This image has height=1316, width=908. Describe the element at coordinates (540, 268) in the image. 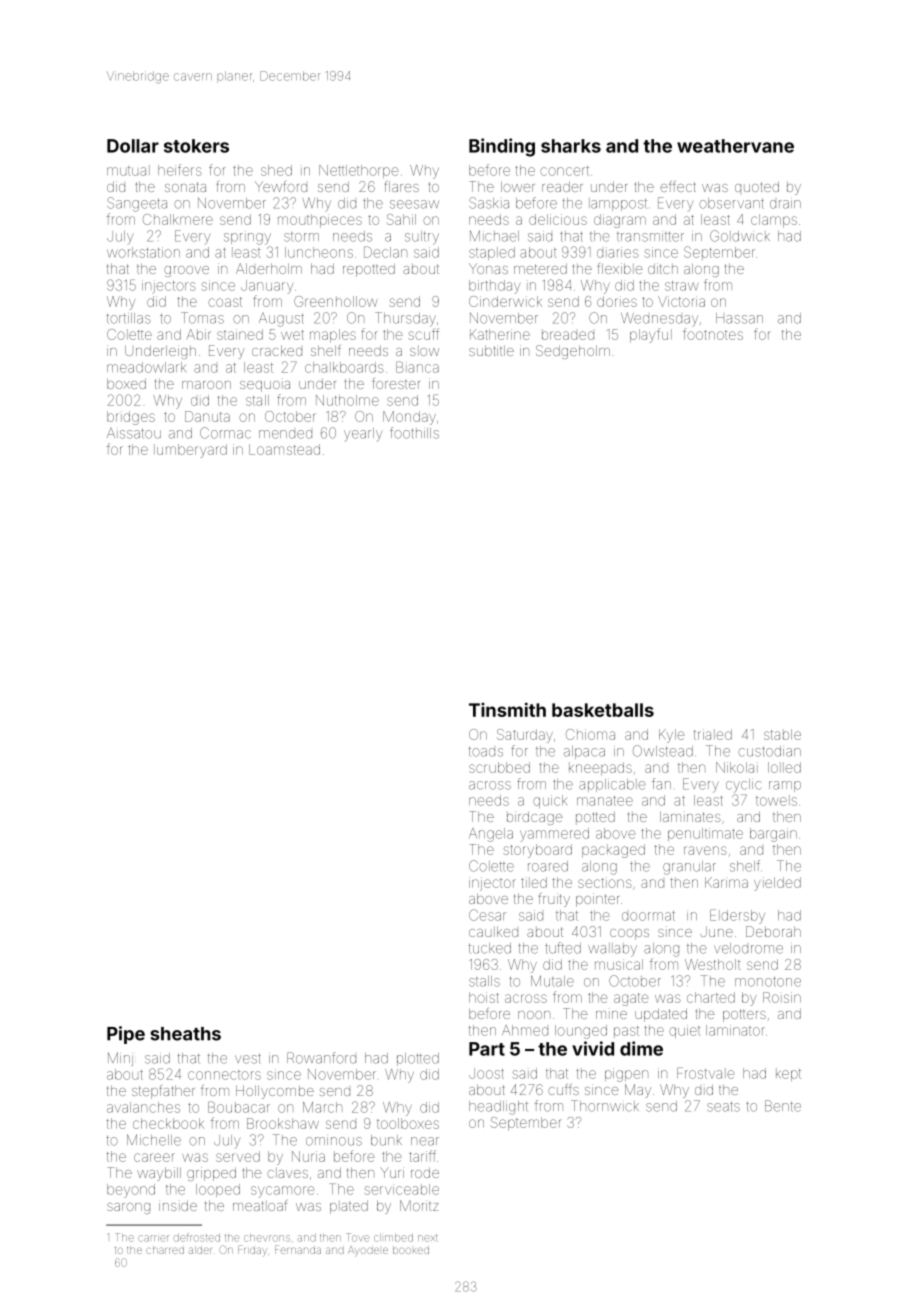

I see `metered` at that location.
